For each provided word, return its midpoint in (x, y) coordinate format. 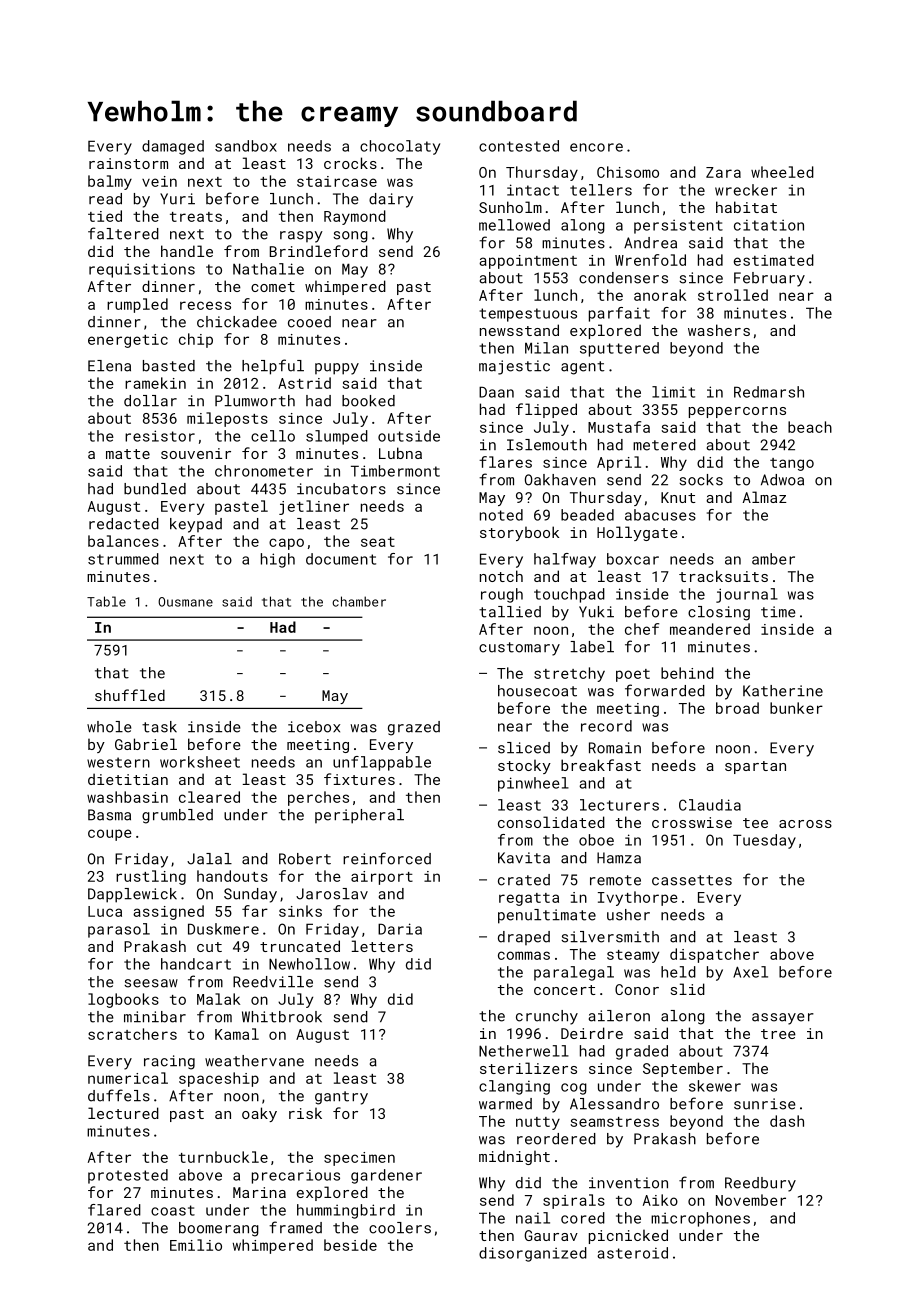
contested (519, 146)
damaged (173, 147)
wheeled (782, 172)
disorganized (533, 1254)
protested (128, 1176)
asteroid (632, 1253)
